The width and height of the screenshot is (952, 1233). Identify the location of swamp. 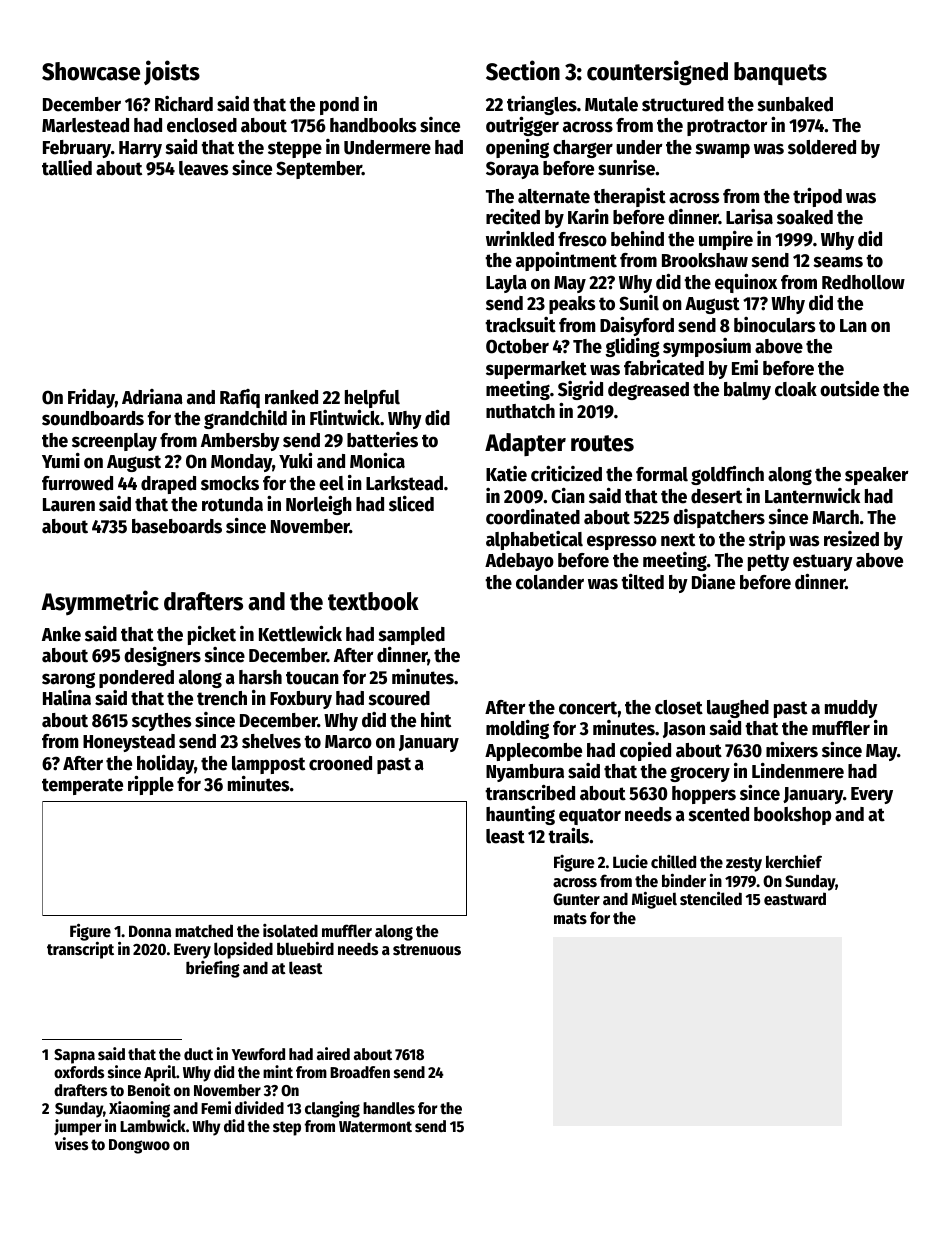
(722, 150).
